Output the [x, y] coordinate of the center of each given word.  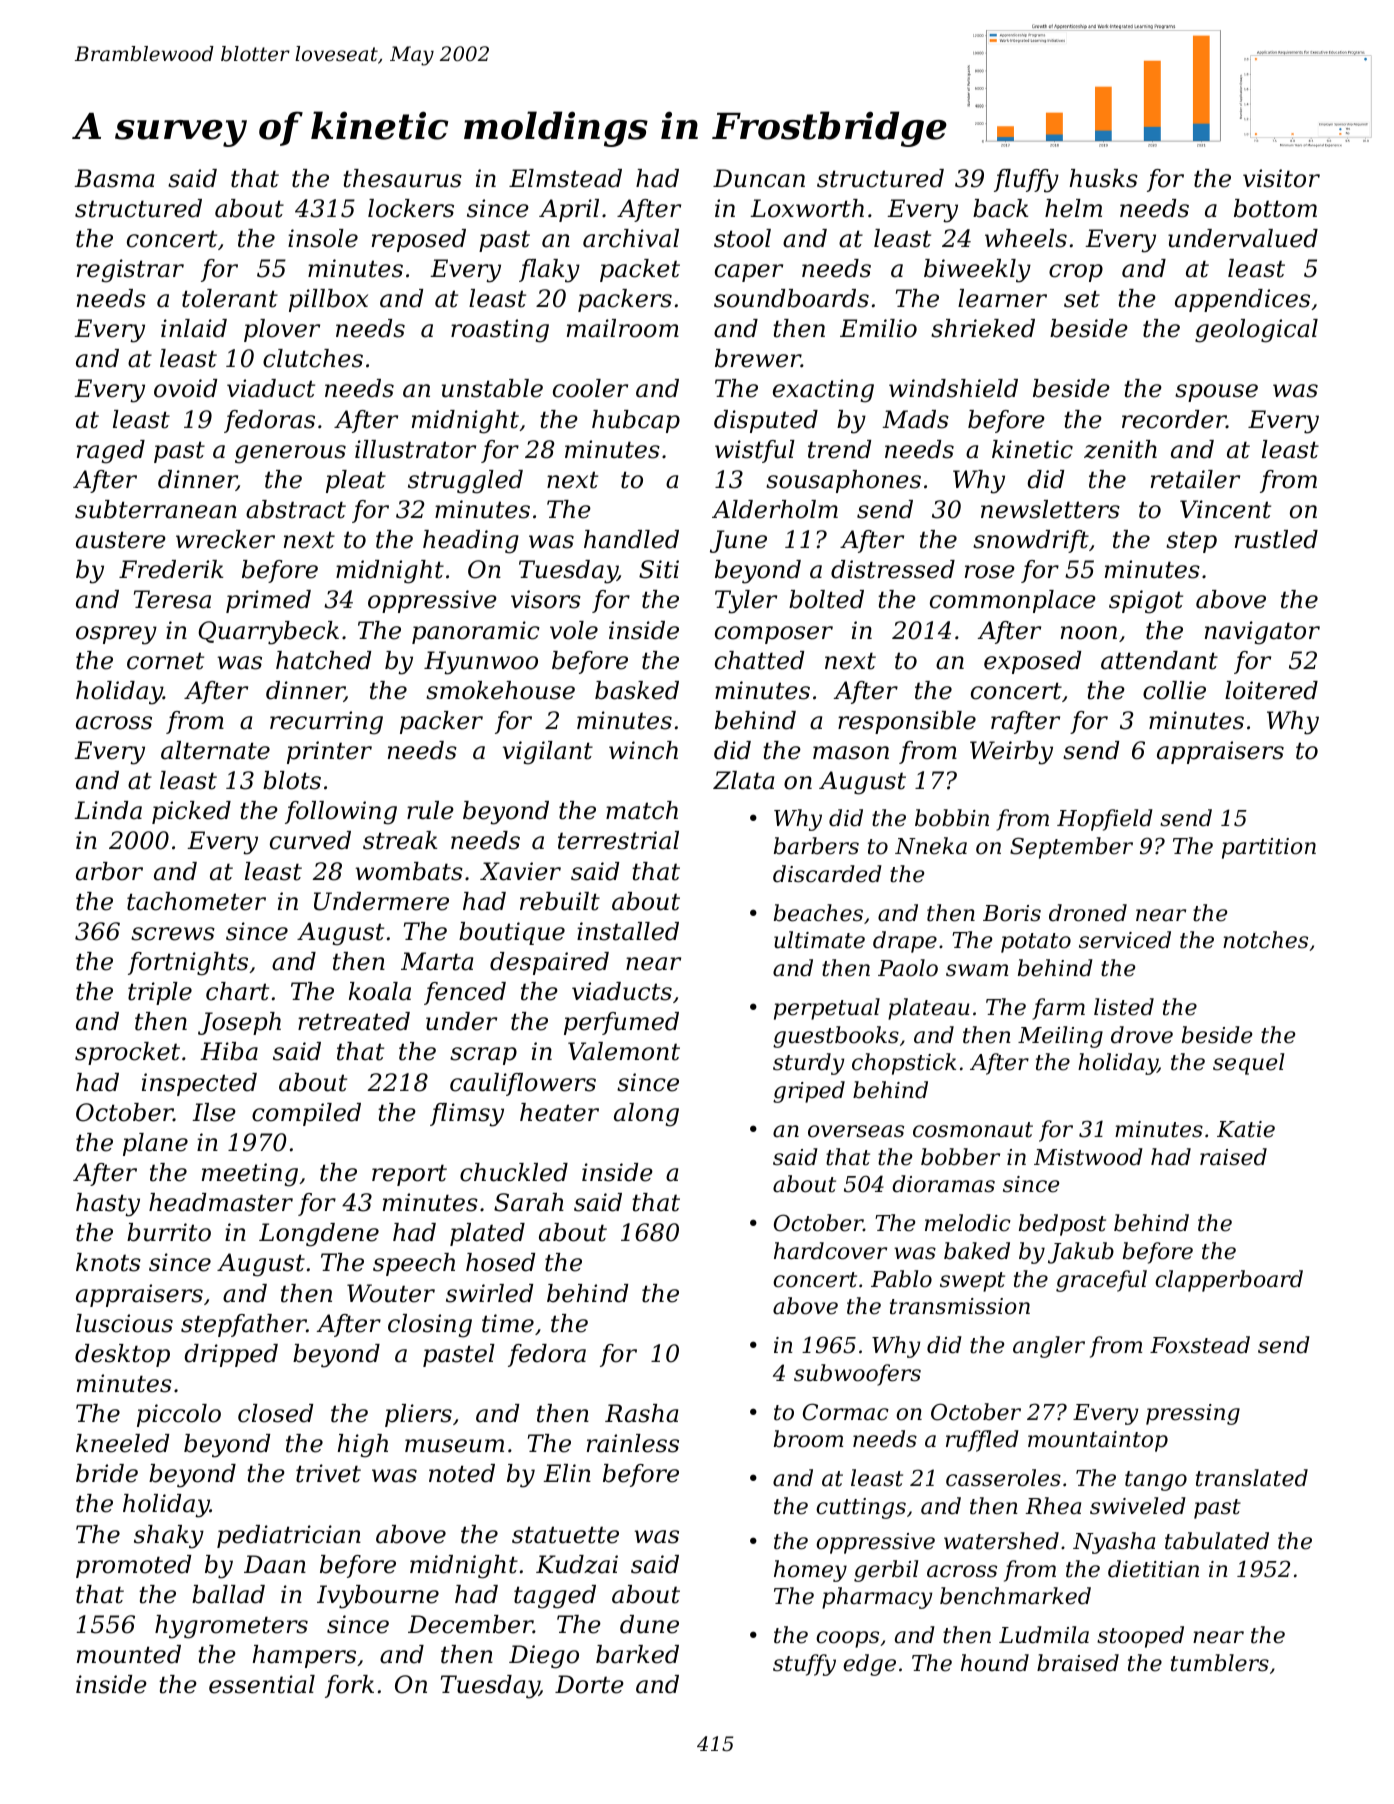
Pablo [901, 1279]
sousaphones [843, 481]
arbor [109, 871]
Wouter [391, 1293]
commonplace [1013, 601]
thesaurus [402, 178]
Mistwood [1088, 1157]
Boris [1012, 913]
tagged [555, 1597]
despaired [549, 963]
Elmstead [565, 178]
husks [1104, 178]
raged [111, 452]
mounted [129, 1654]
